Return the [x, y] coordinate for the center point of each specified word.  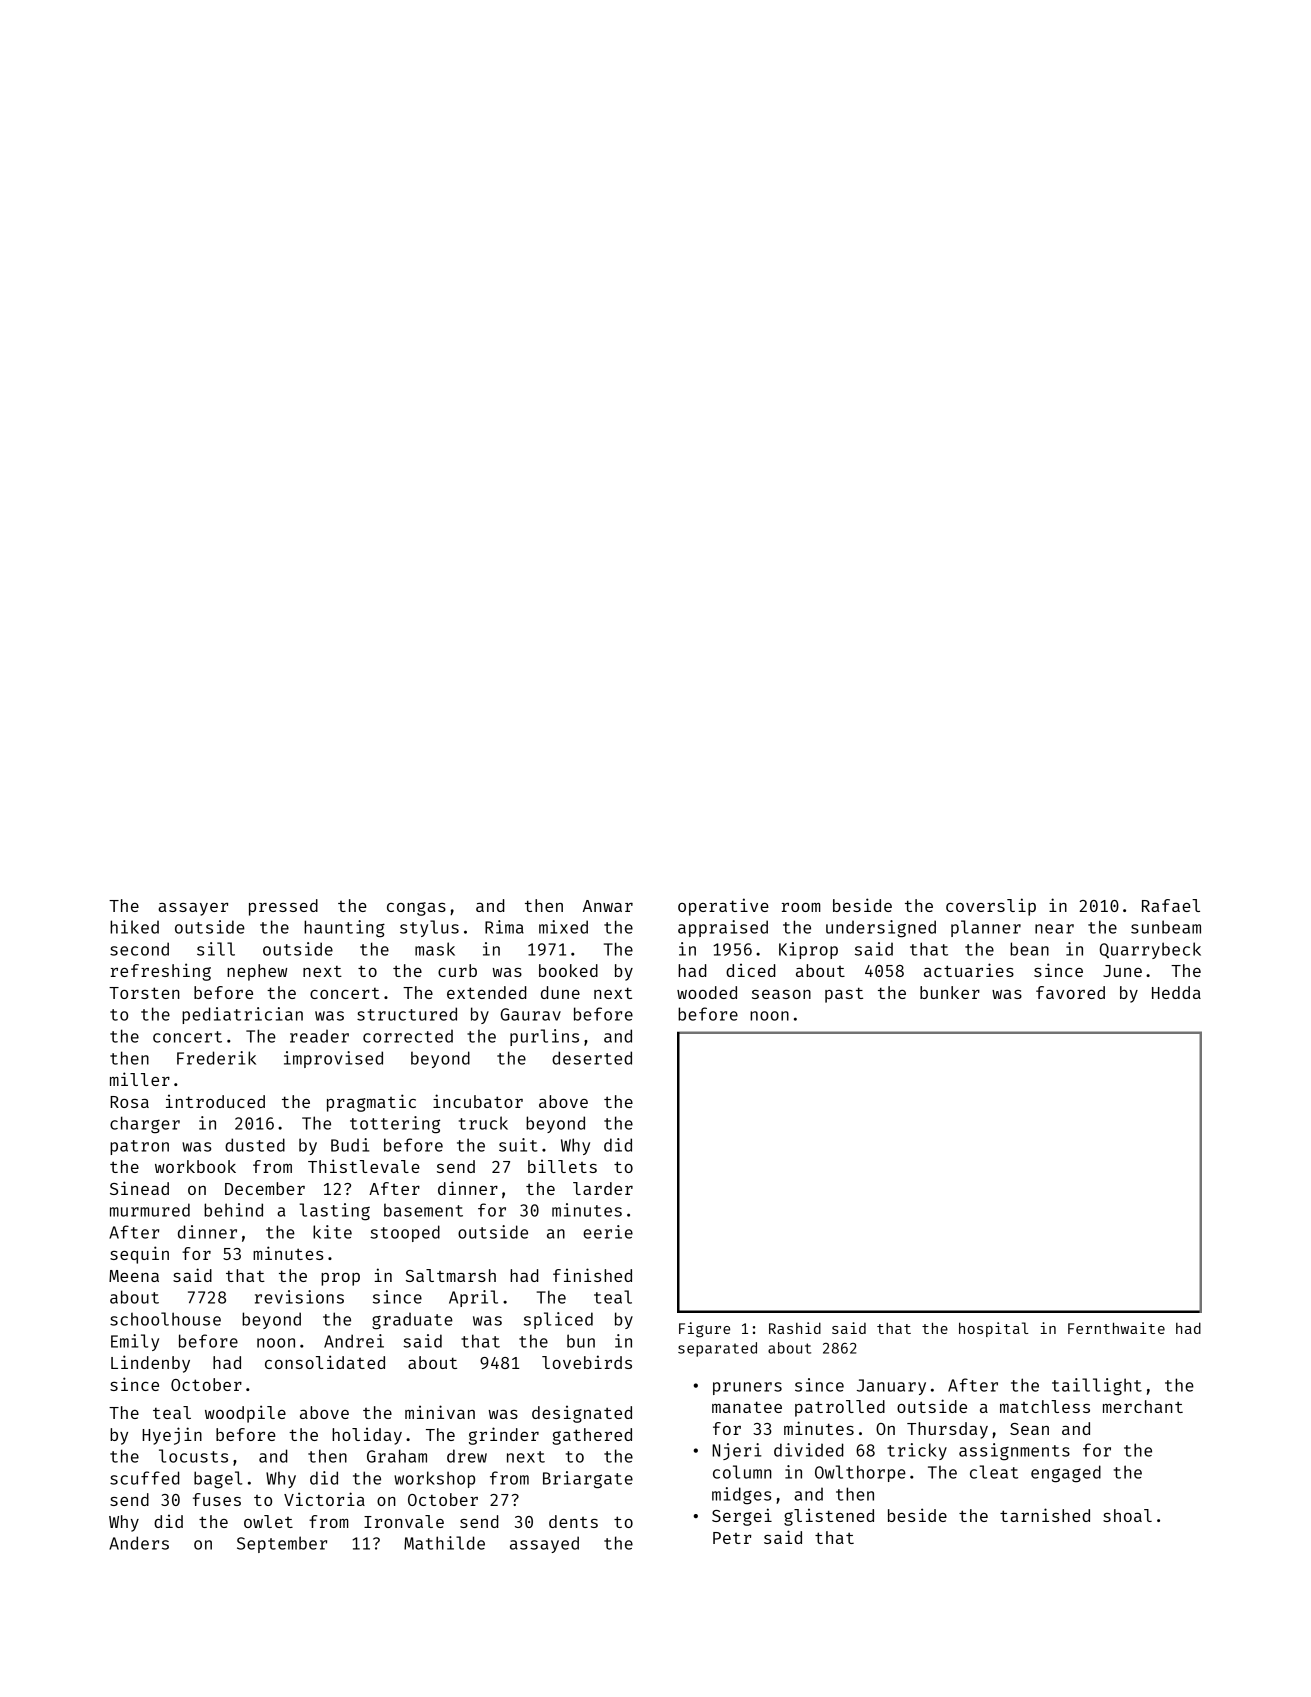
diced [750, 970]
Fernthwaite [1116, 1328]
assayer [193, 909]
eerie [608, 1232]
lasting [335, 1212]
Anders [139, 1543]
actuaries [969, 970]
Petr [732, 1538]
